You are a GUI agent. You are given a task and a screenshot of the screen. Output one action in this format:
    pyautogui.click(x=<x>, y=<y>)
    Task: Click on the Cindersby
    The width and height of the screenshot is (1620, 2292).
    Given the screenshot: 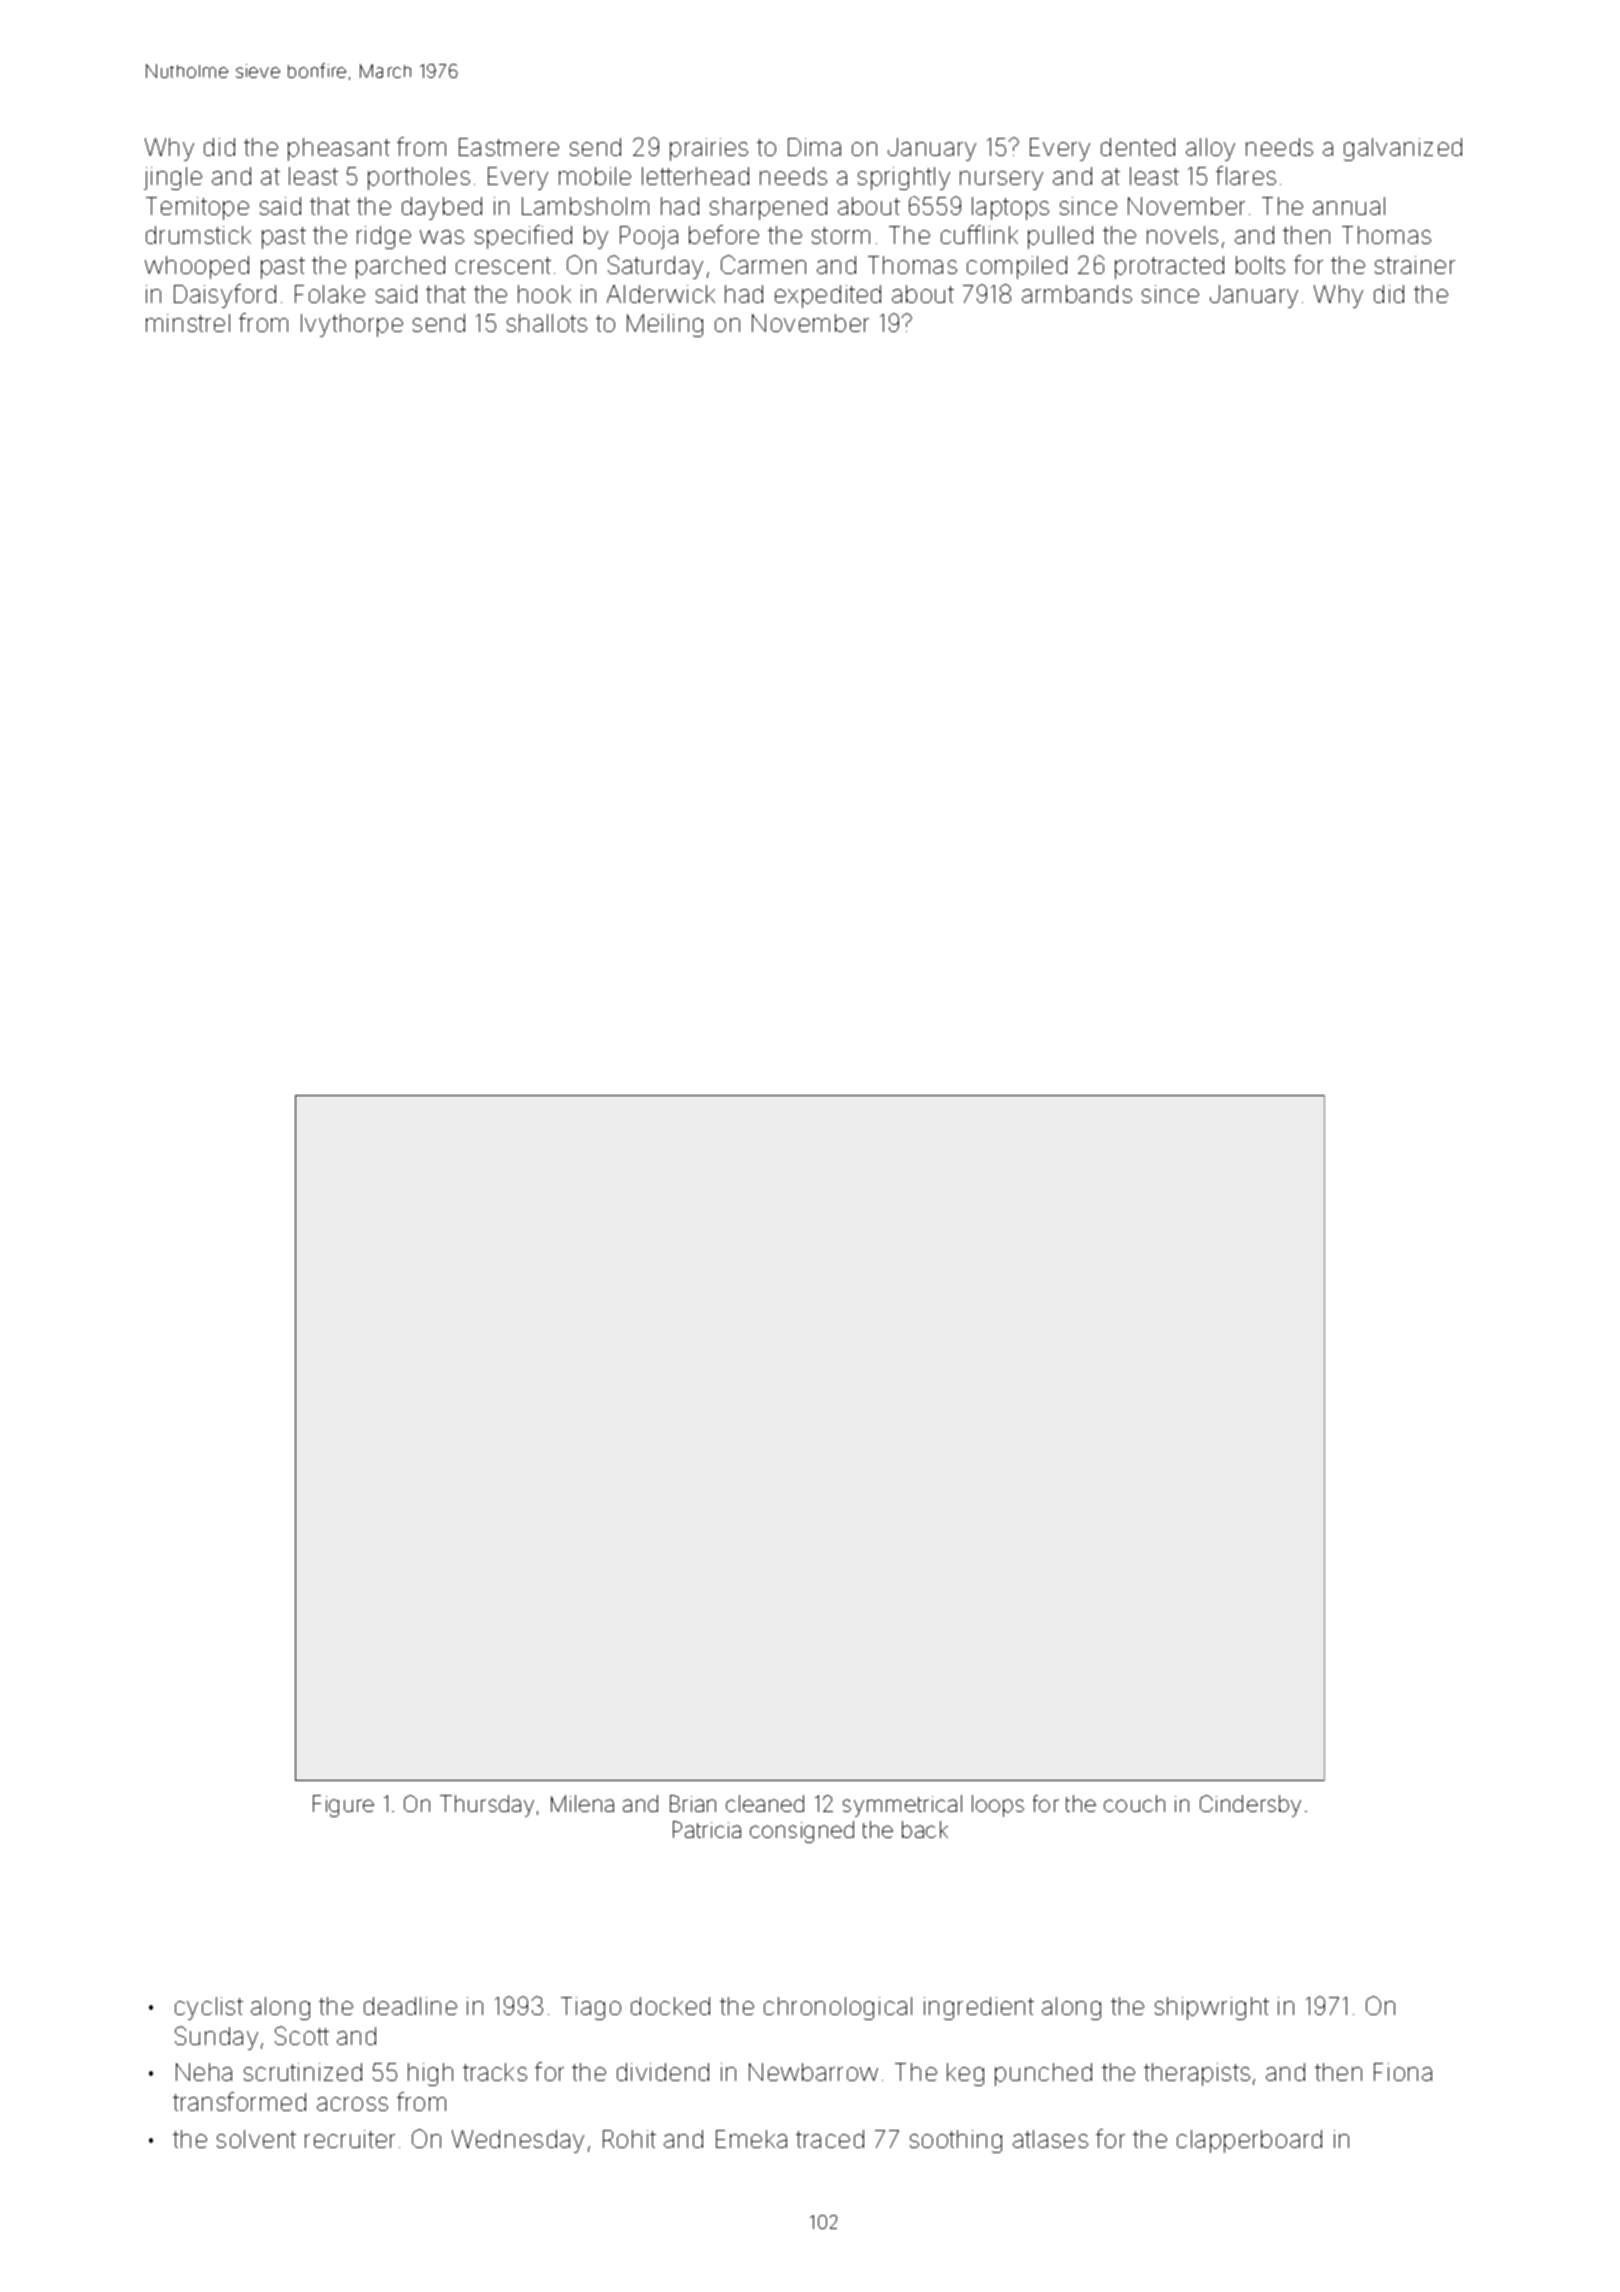 What is the action you would take?
    pyautogui.click(x=1250, y=1806)
